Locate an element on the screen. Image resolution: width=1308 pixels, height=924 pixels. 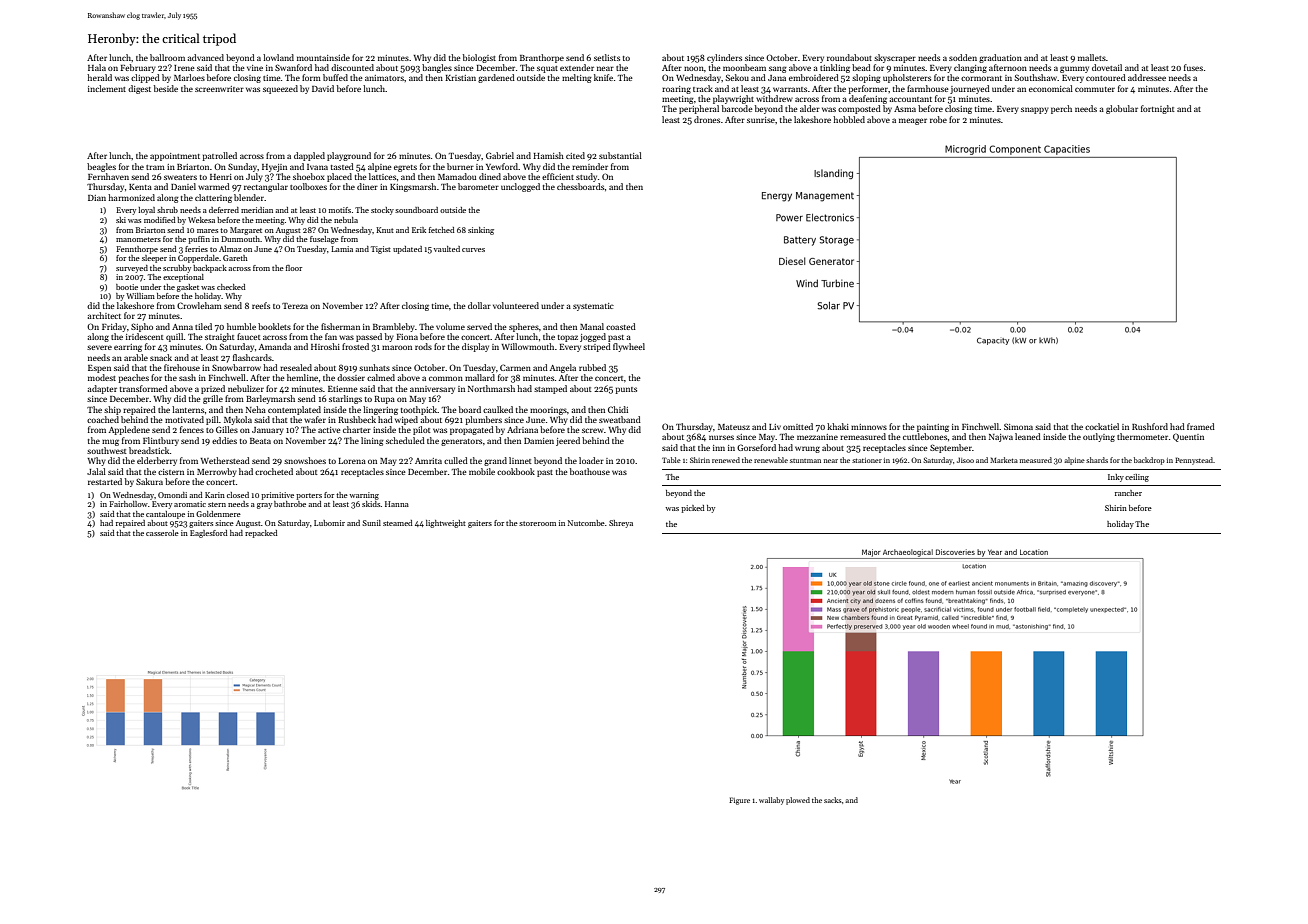
coasted is located at coordinates (621, 326).
